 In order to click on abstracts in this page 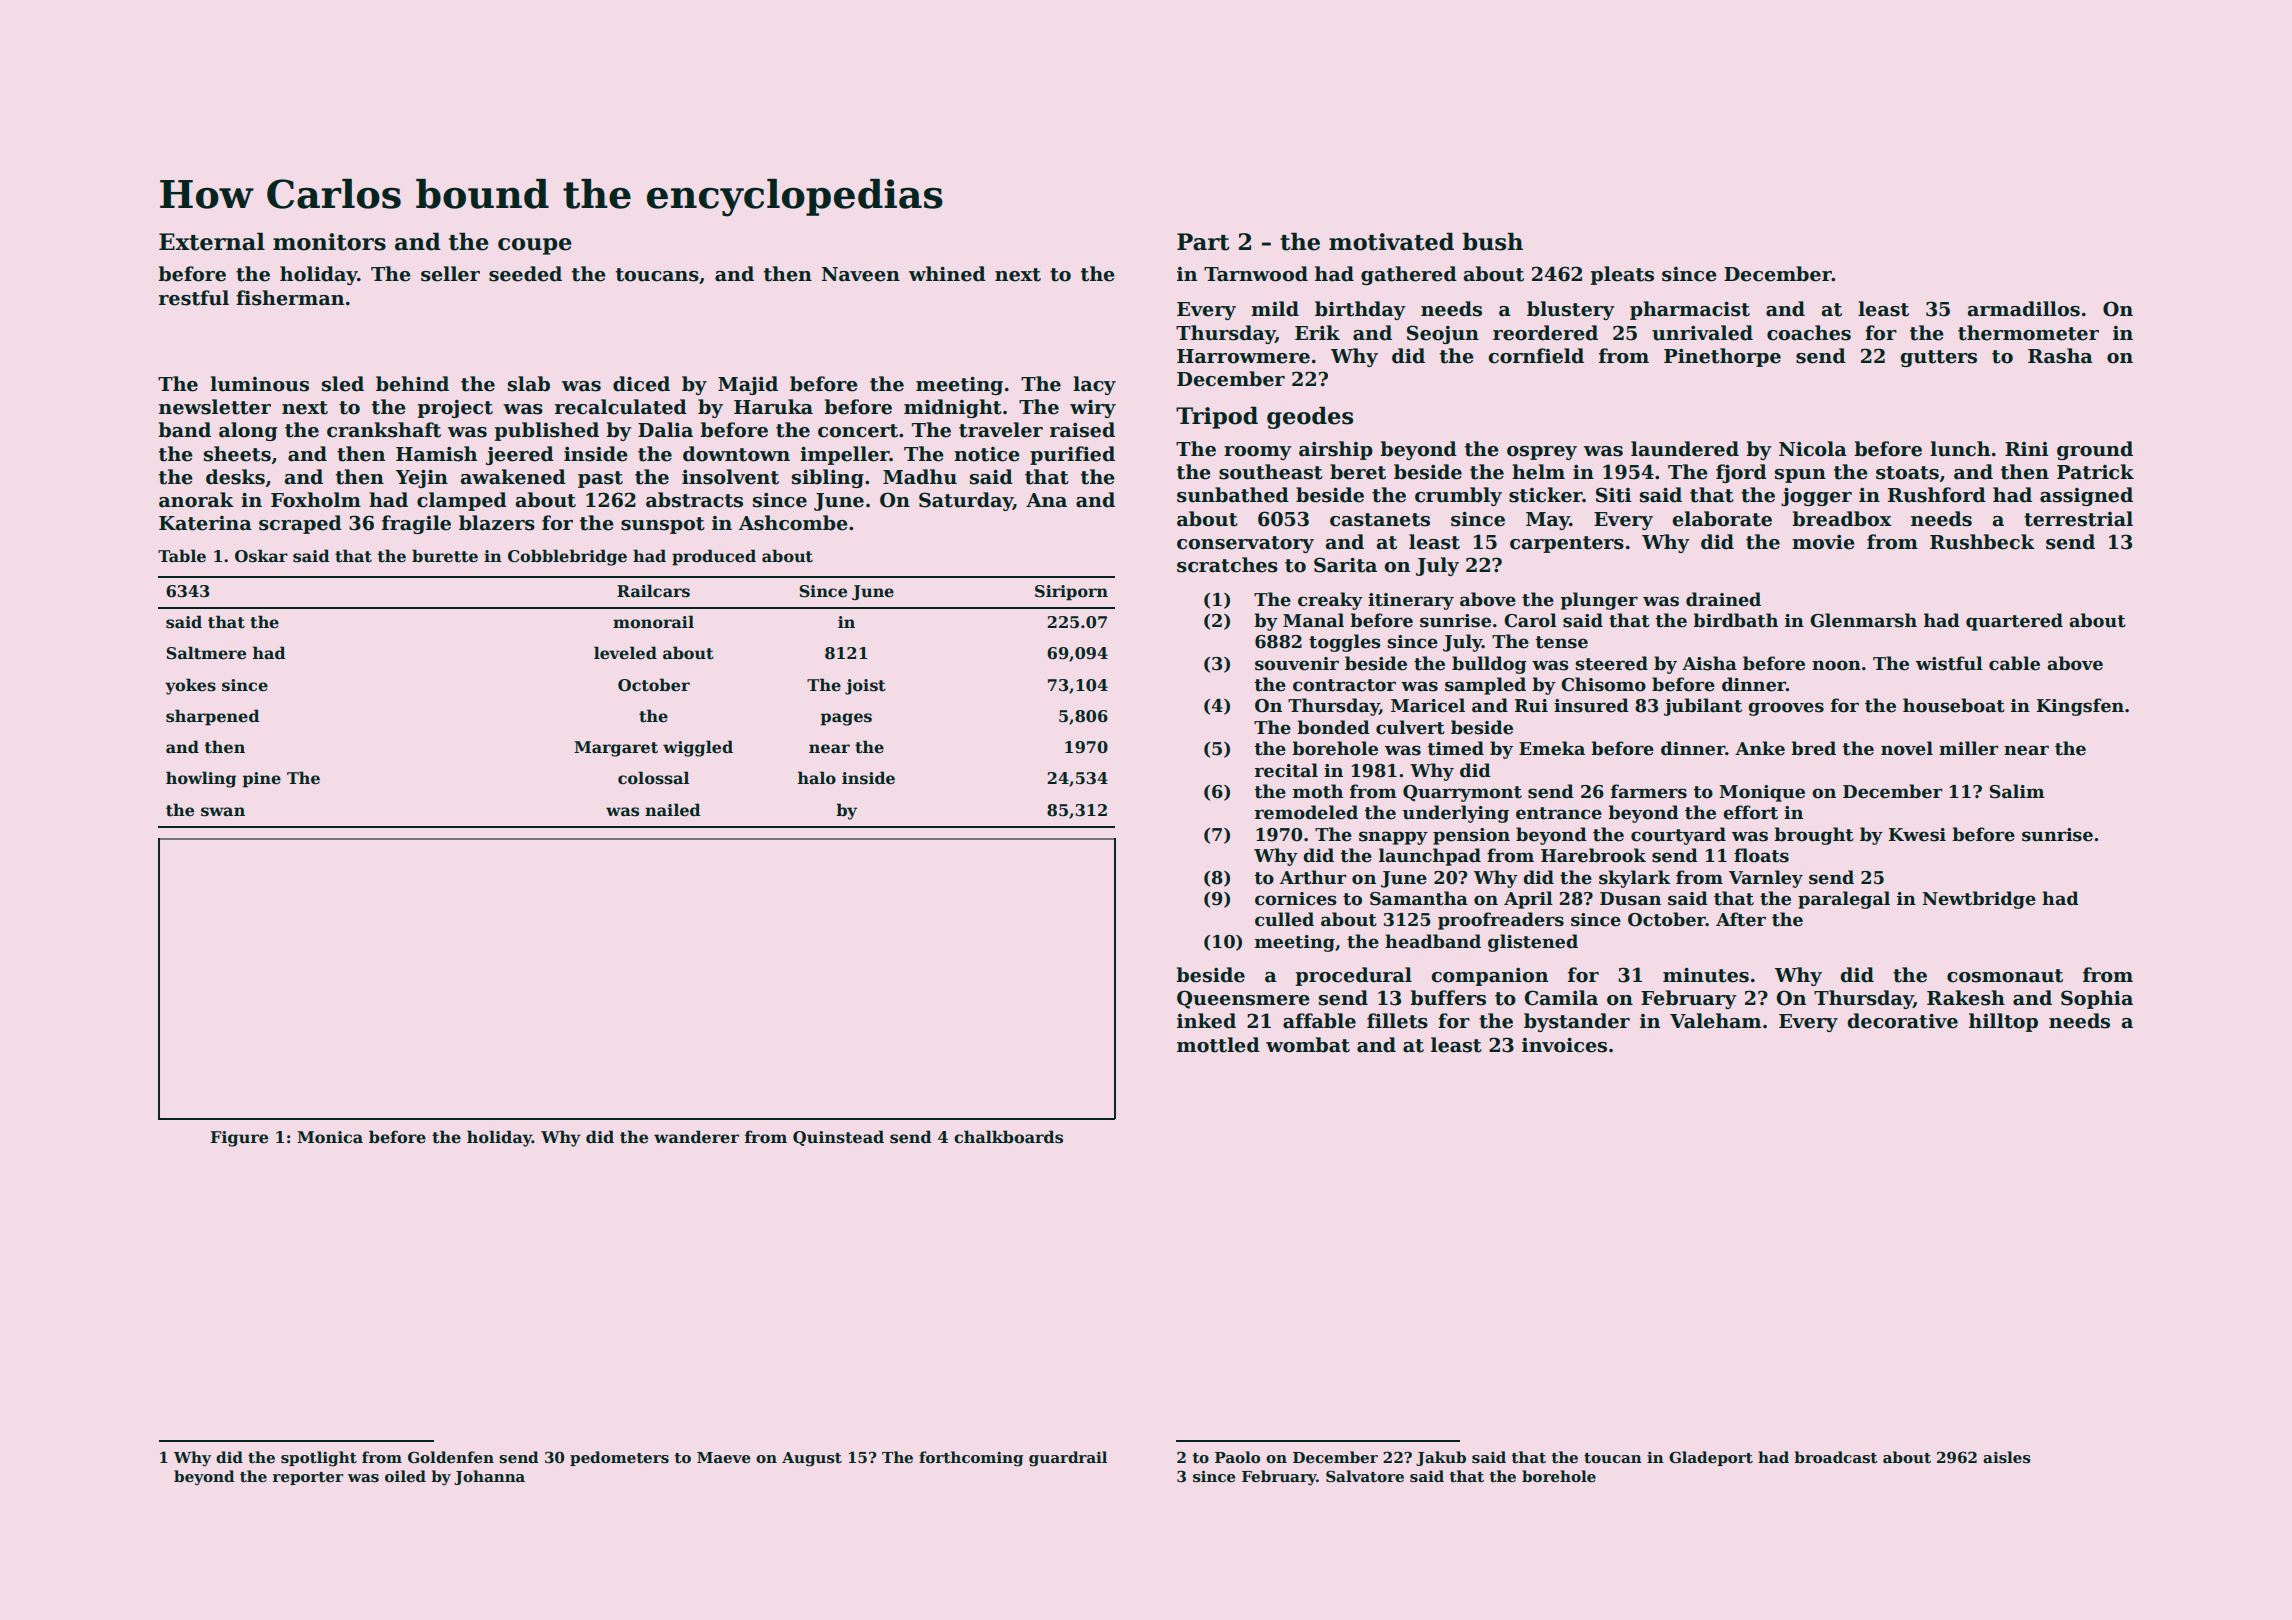, I will do `click(694, 500)`.
